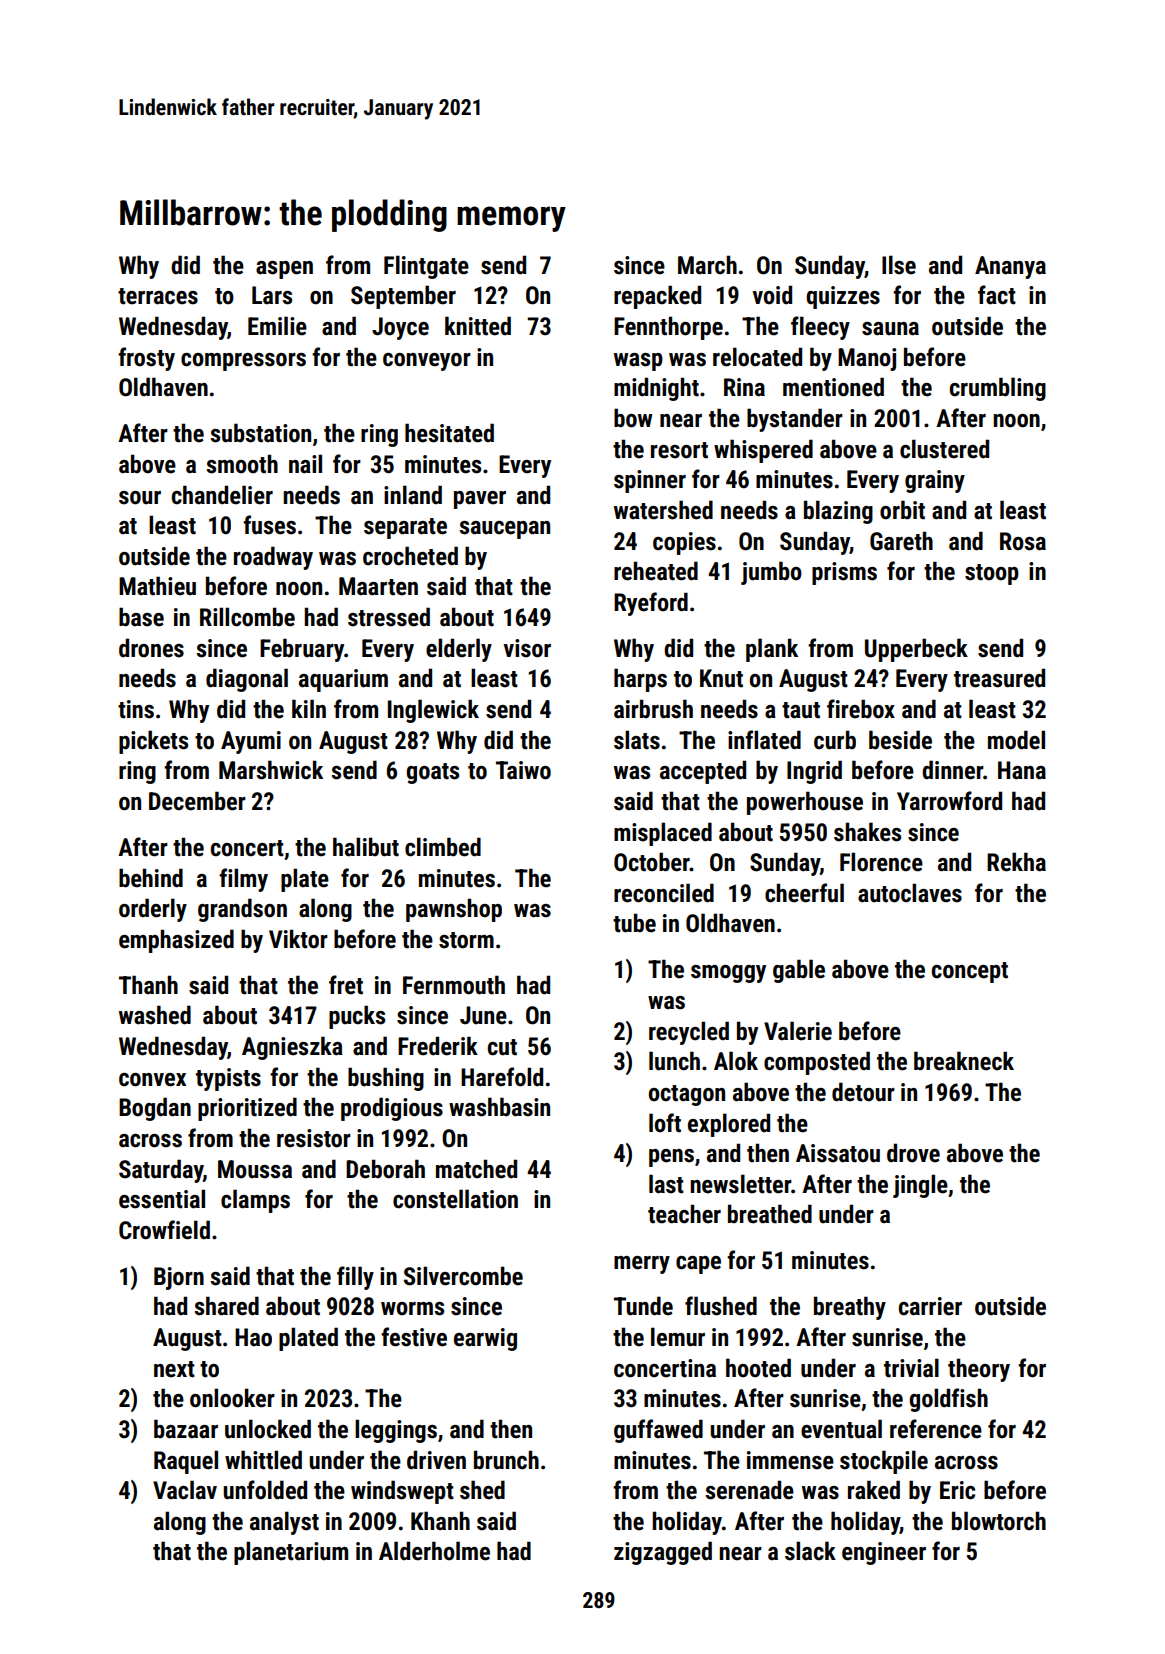 The width and height of the document is (1165, 1654). Describe the element at coordinates (1016, 740) in the document. I see `model` at that location.
